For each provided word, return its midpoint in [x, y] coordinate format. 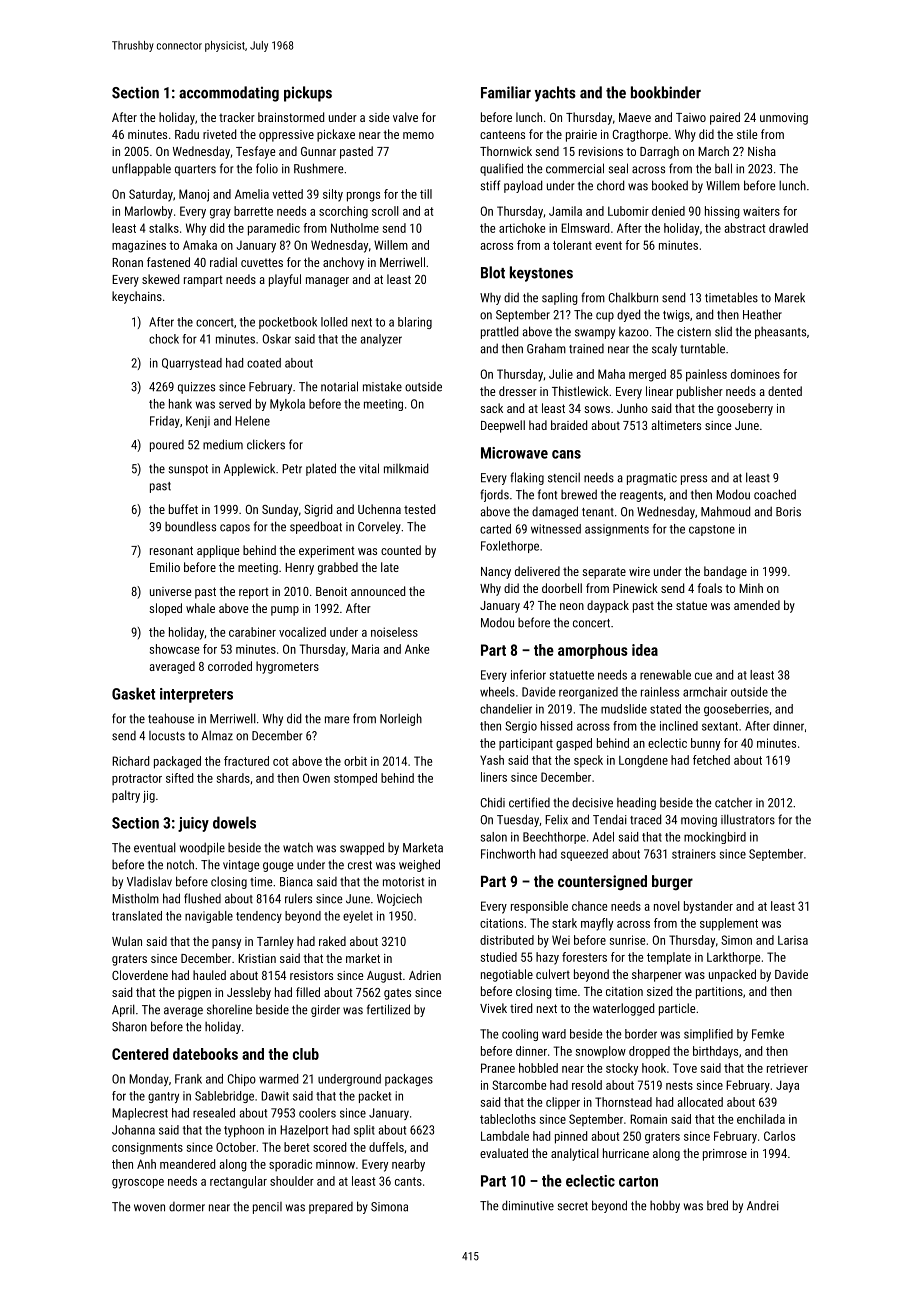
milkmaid [406, 468]
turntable [702, 348]
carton [638, 1181]
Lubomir [628, 211]
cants [408, 1181]
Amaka [200, 245]
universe [170, 591]
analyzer [381, 340]
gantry [163, 1097]
